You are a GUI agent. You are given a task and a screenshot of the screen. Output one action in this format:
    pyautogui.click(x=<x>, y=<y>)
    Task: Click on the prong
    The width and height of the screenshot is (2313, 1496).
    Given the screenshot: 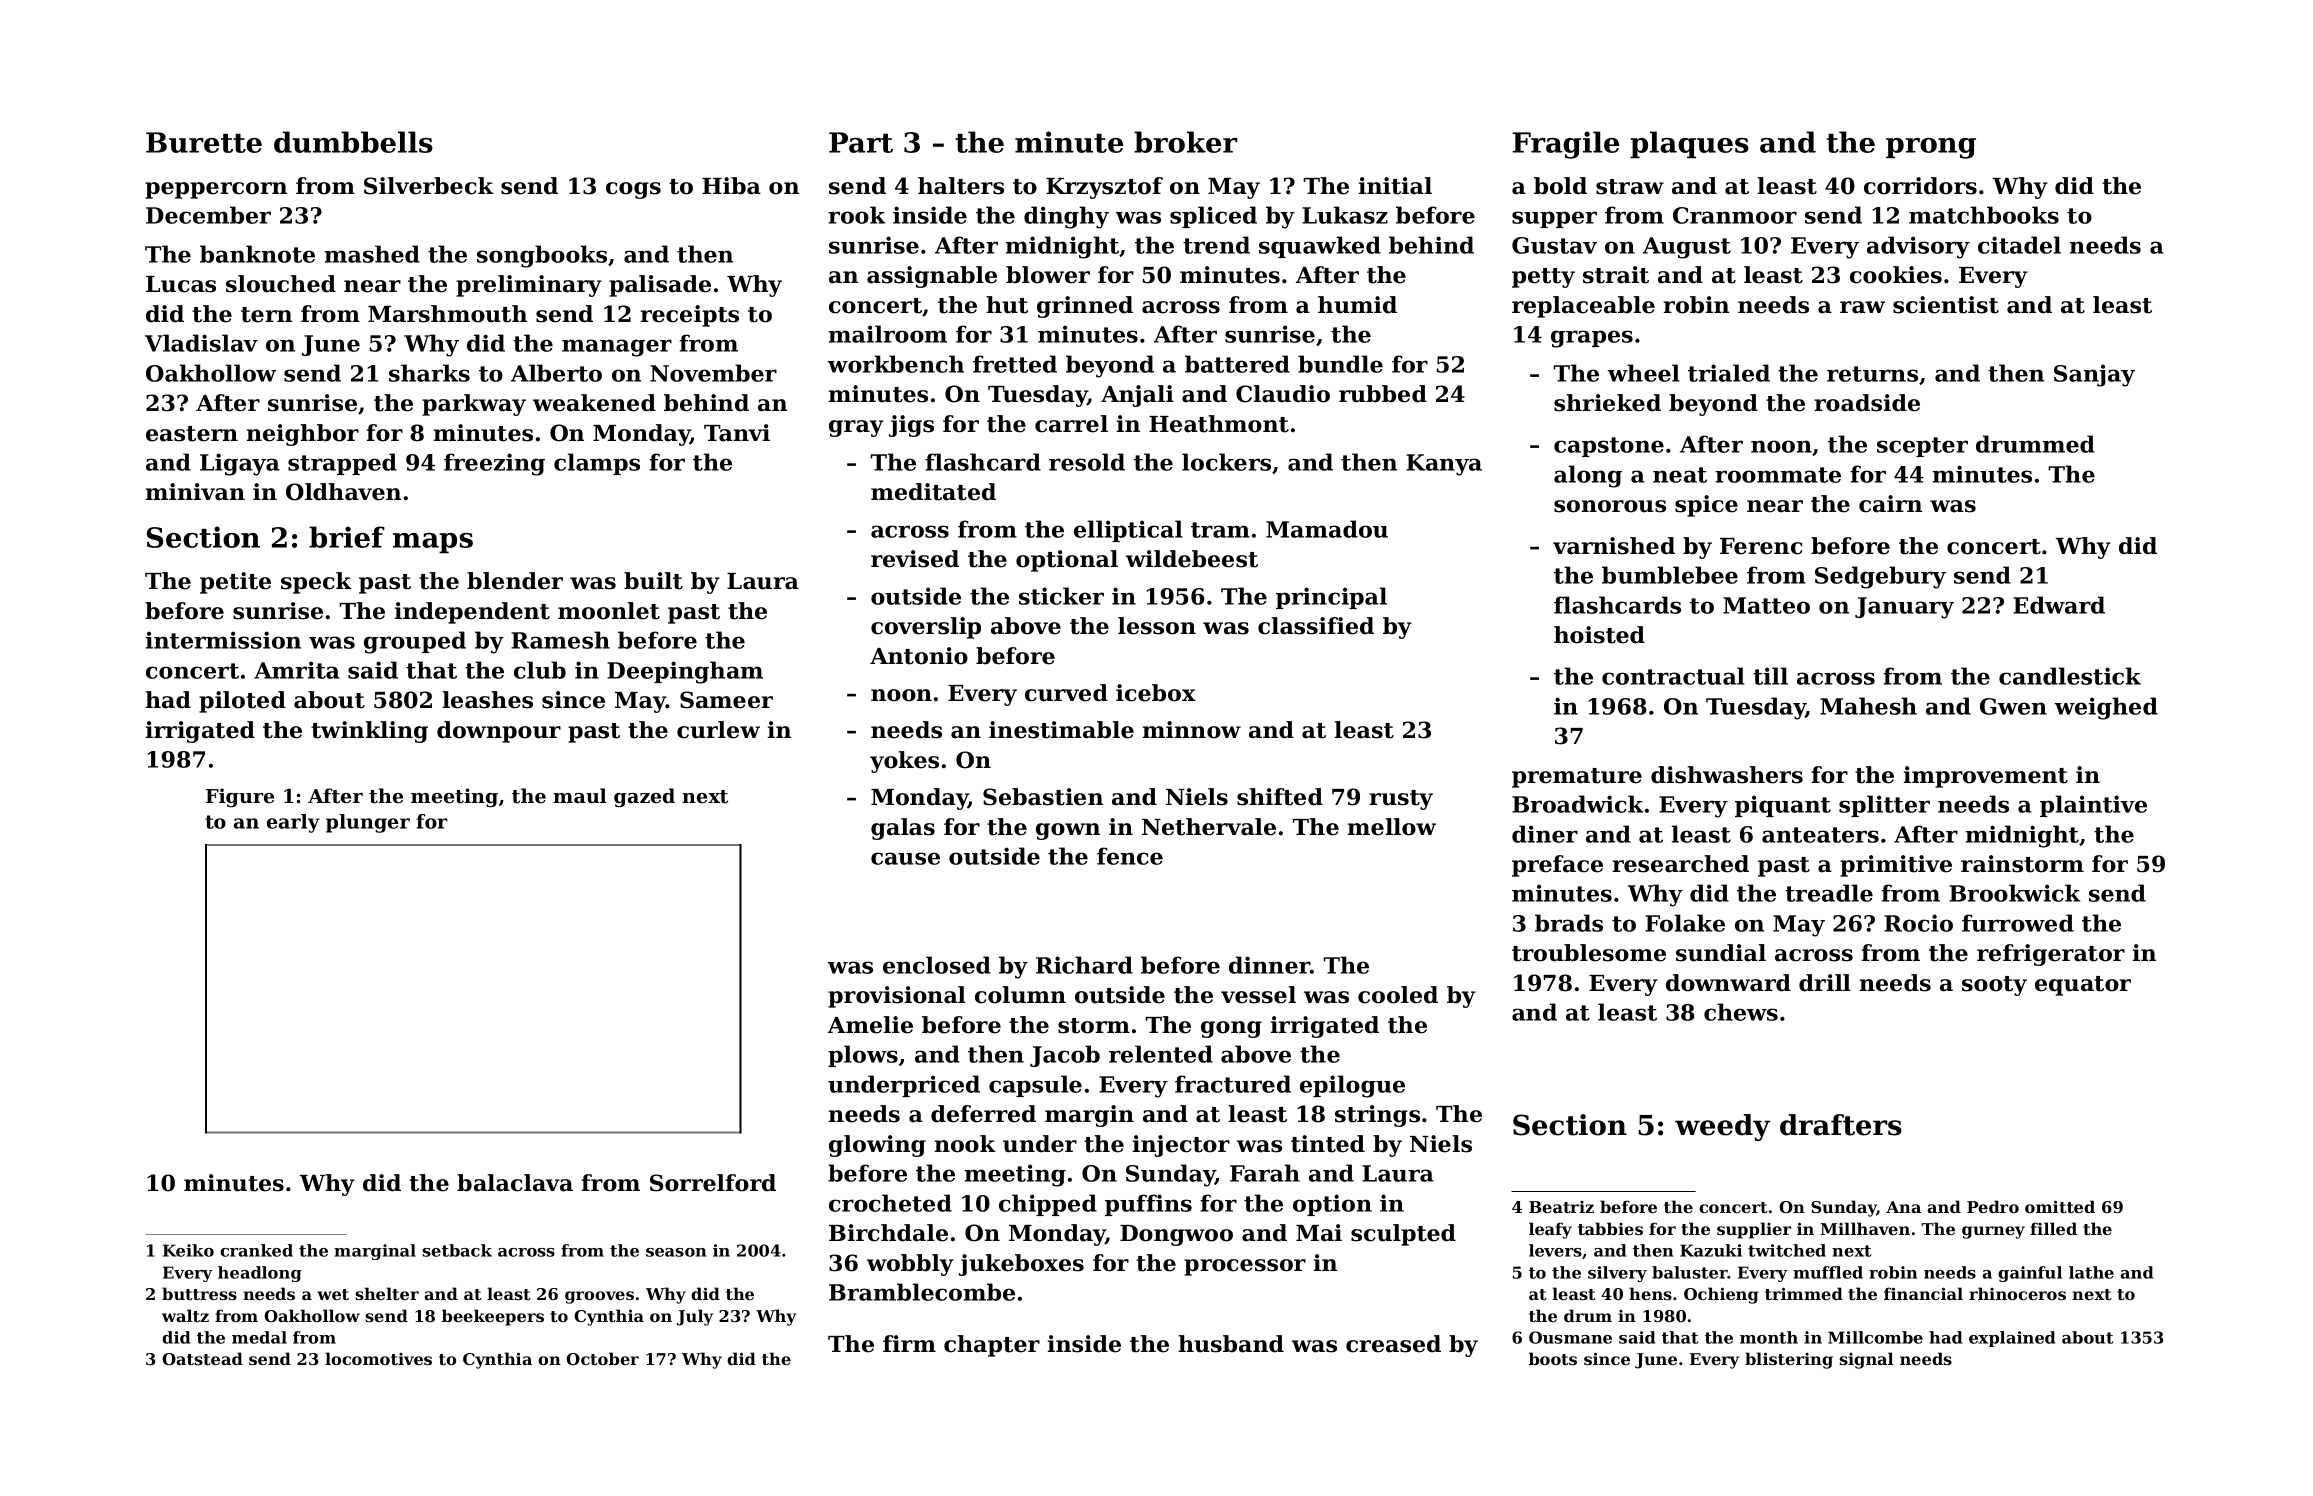 What is the action you would take?
    pyautogui.click(x=1931, y=148)
